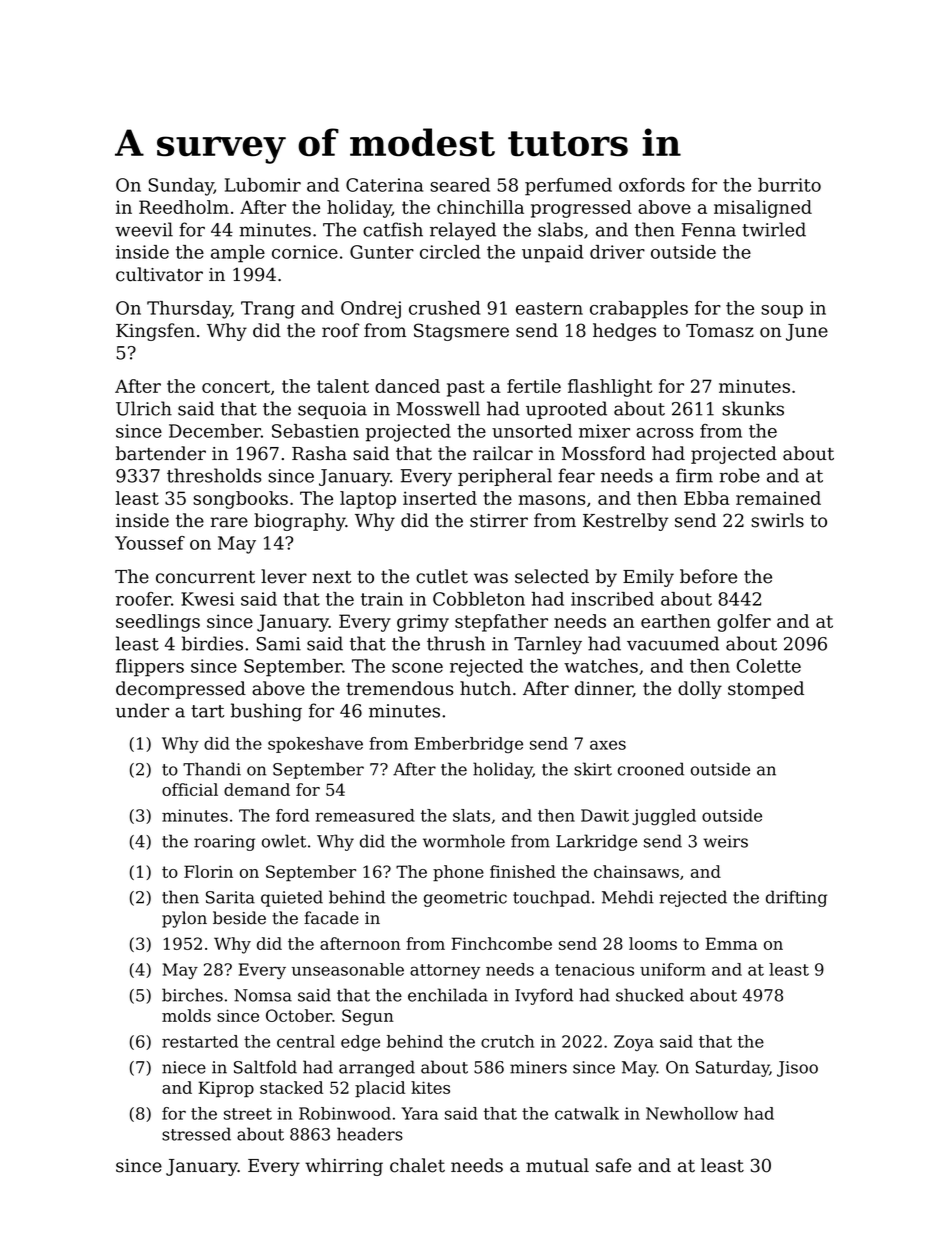 This page has width=952, height=1233. I want to click on Emma, so click(731, 943).
